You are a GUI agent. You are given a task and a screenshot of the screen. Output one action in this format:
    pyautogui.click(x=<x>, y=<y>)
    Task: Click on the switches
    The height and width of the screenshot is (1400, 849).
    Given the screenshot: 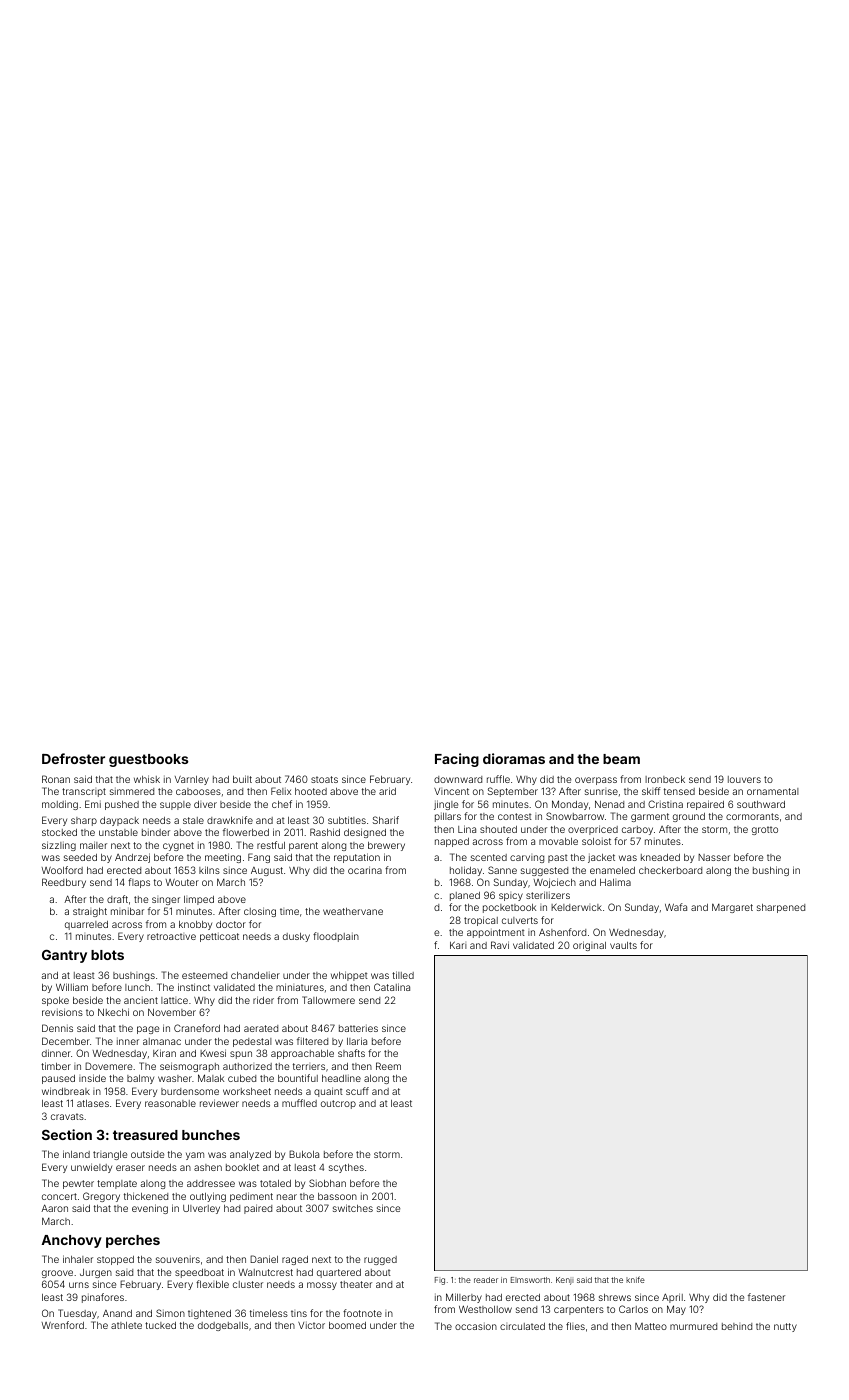 What is the action you would take?
    pyautogui.click(x=353, y=1208)
